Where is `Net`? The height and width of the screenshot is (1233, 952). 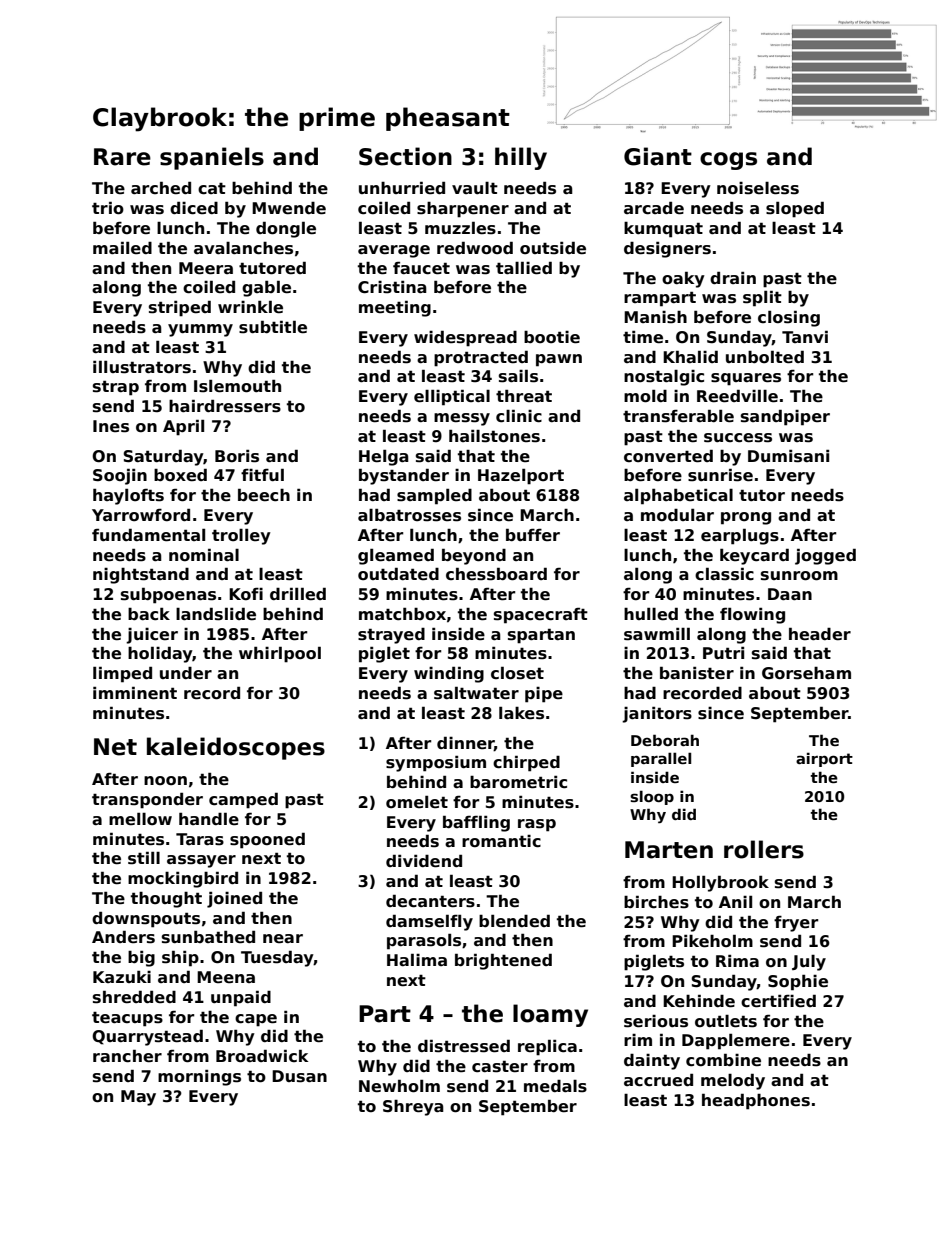 Net is located at coordinates (115, 747).
